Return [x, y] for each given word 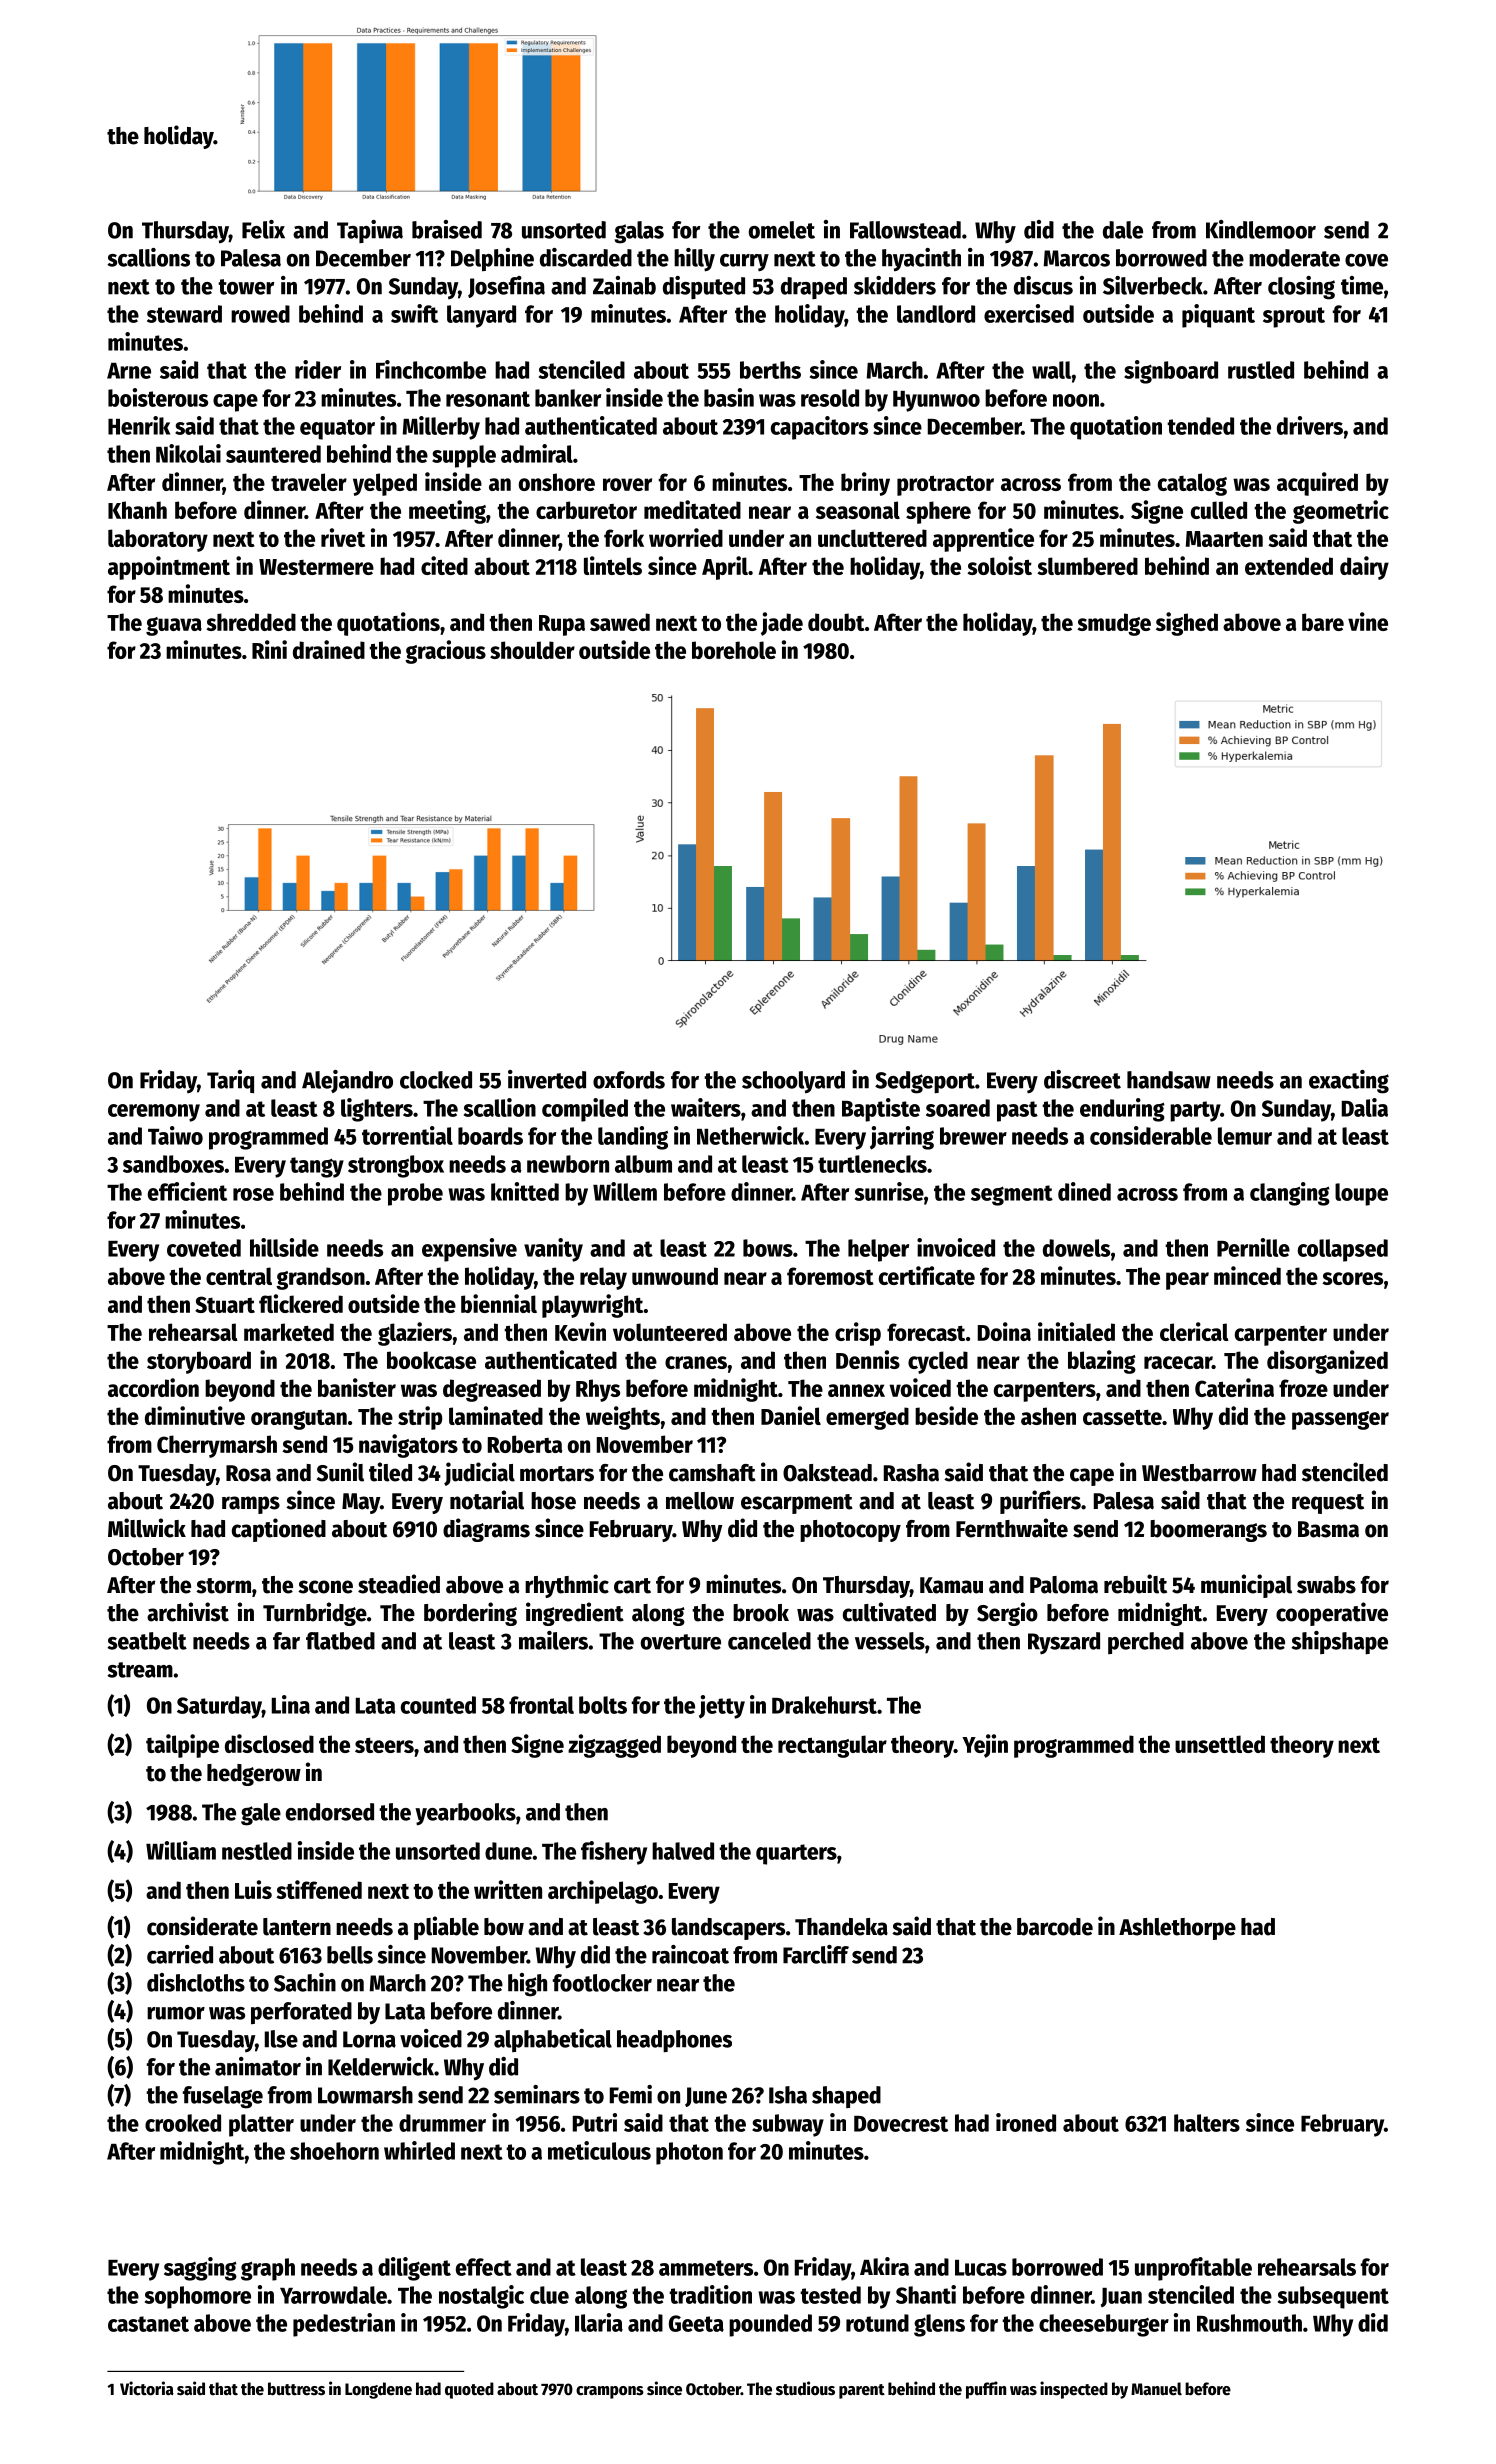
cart [632, 1586]
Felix [263, 229]
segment [1012, 1195]
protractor [945, 485]
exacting [1349, 1082]
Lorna [369, 2039]
